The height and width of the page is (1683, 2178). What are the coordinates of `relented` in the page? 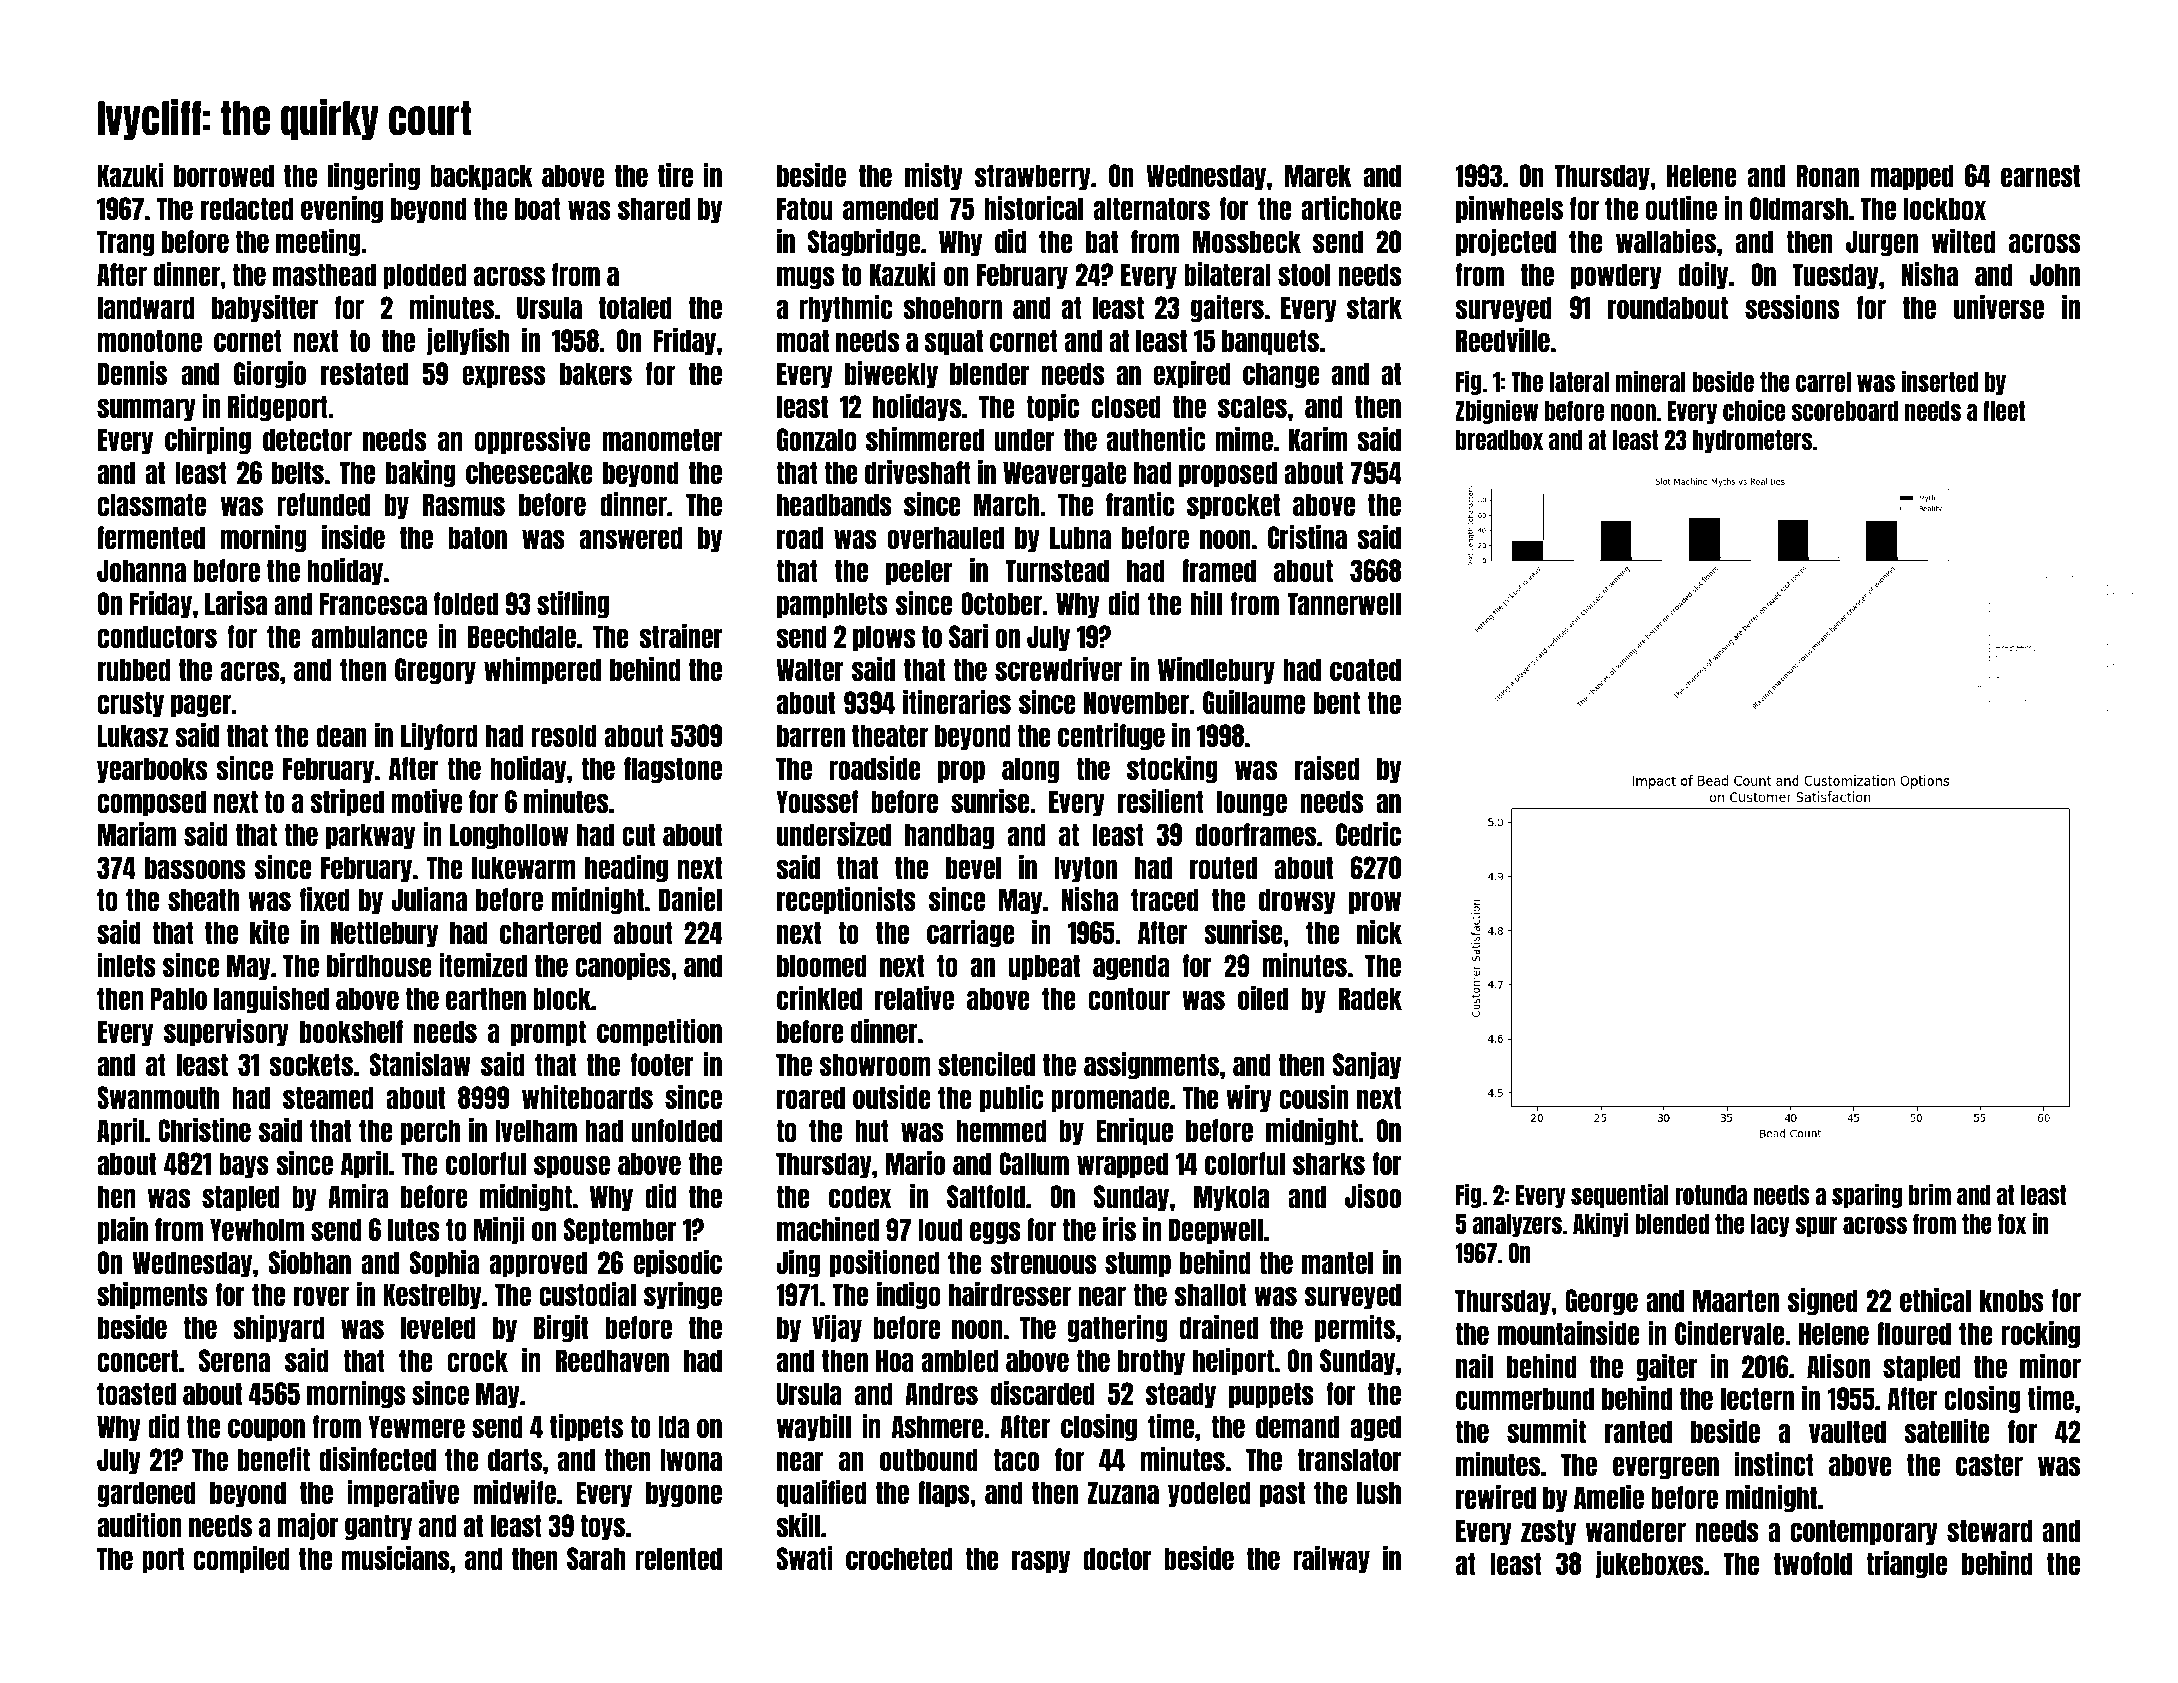 It's located at (678, 1558).
